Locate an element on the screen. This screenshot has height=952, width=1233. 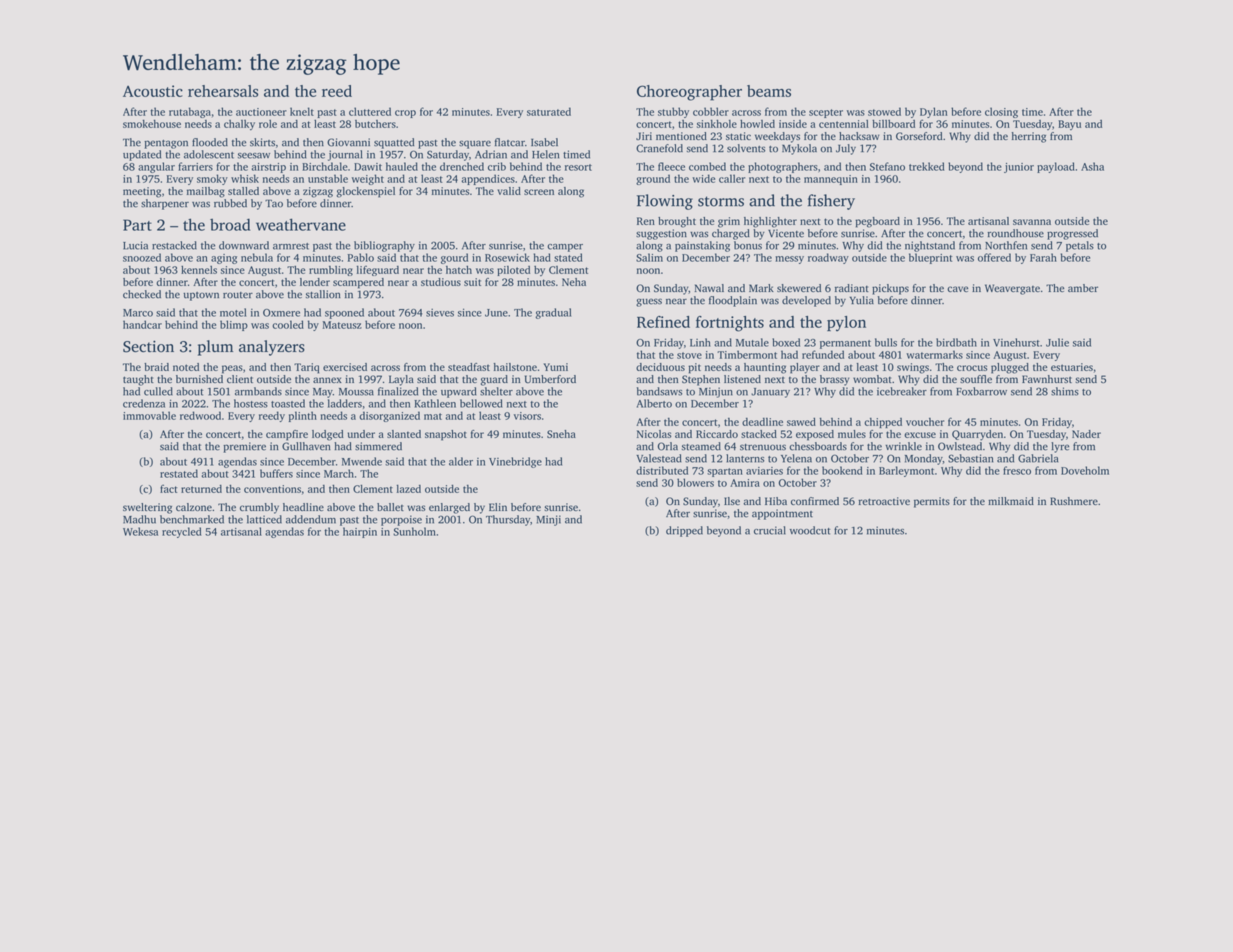
birdbath is located at coordinates (956, 342).
